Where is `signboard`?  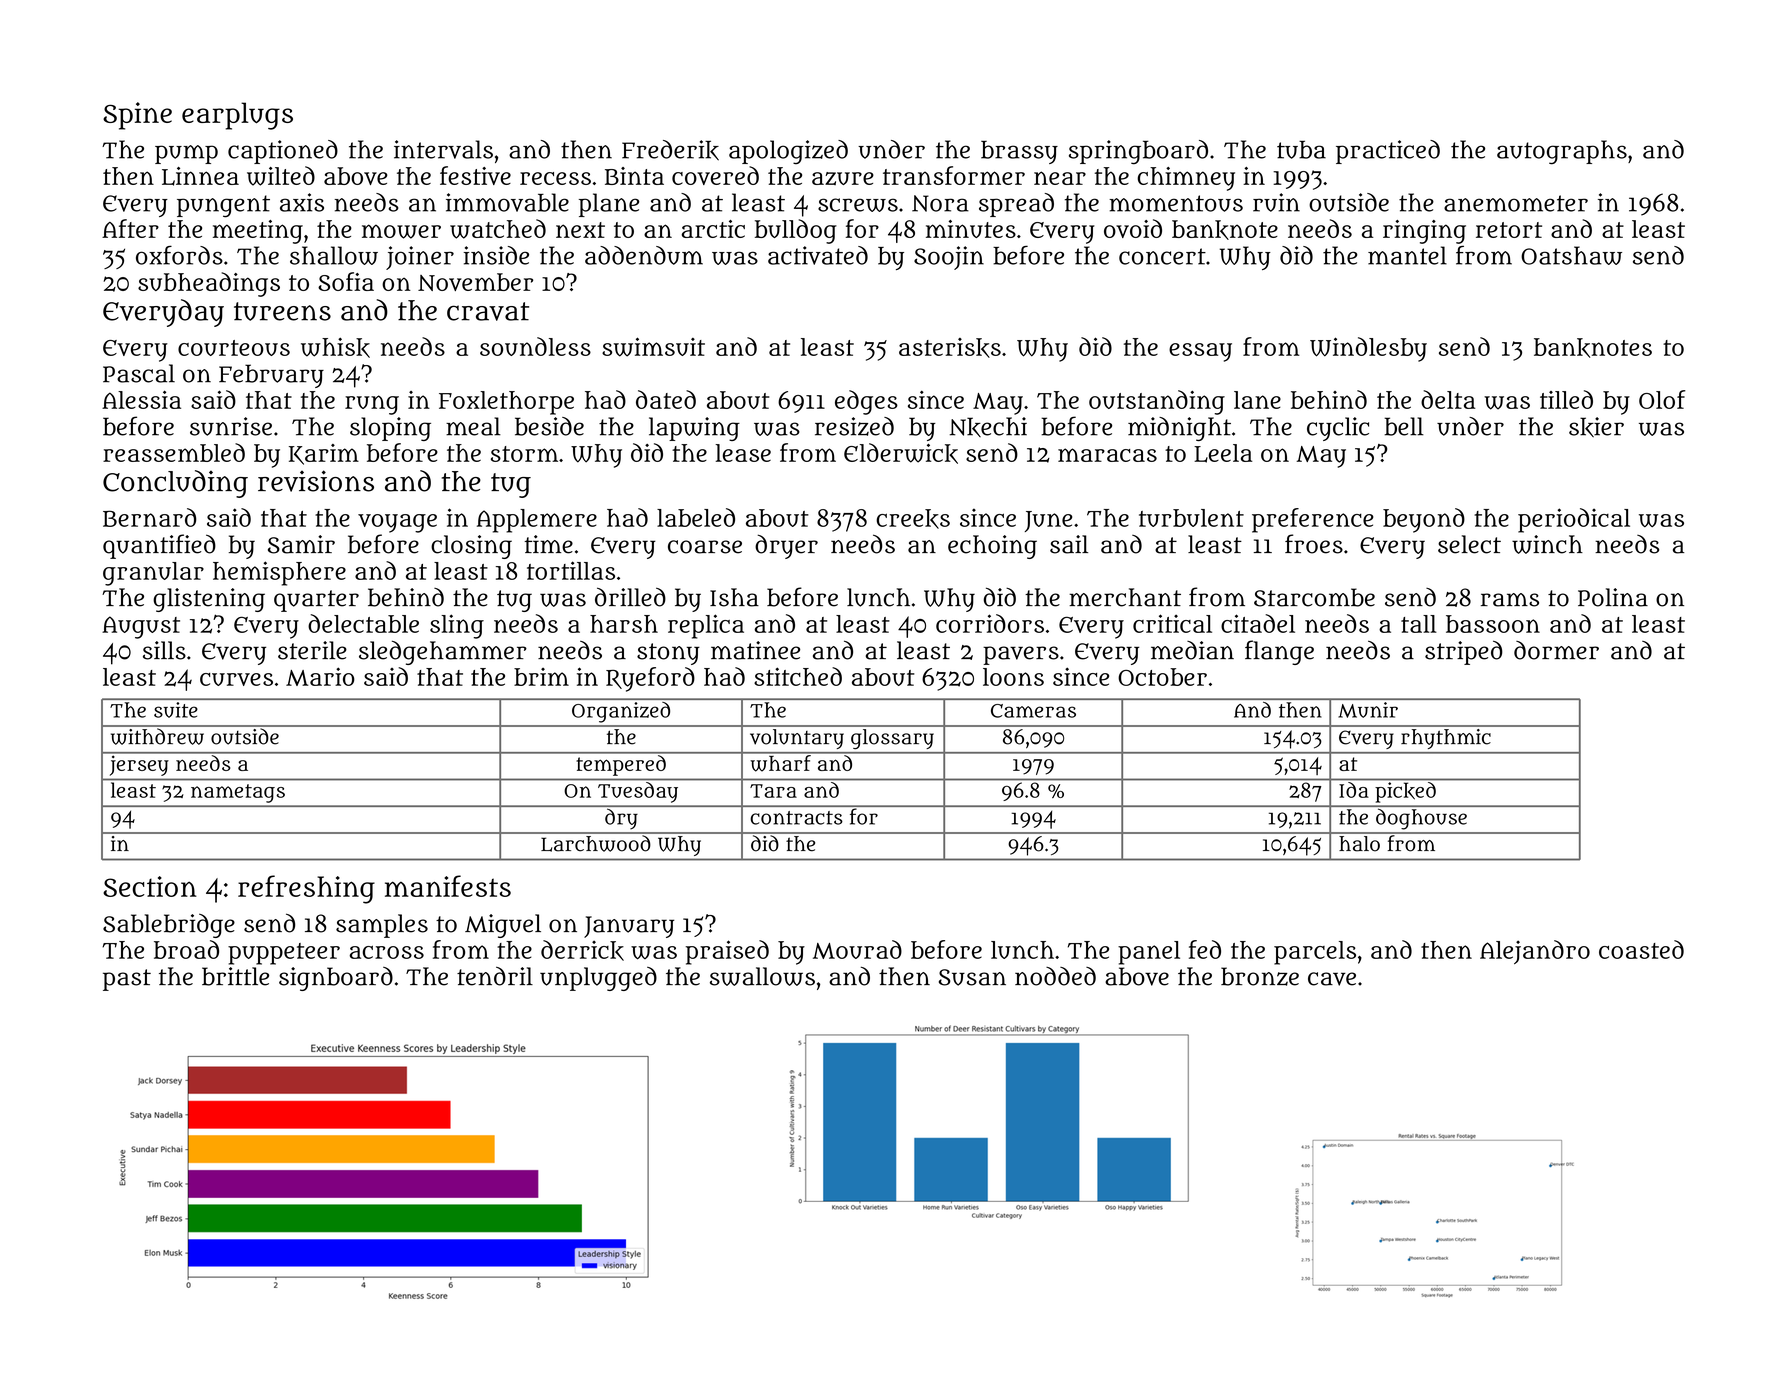 signboard is located at coordinates (336, 979).
